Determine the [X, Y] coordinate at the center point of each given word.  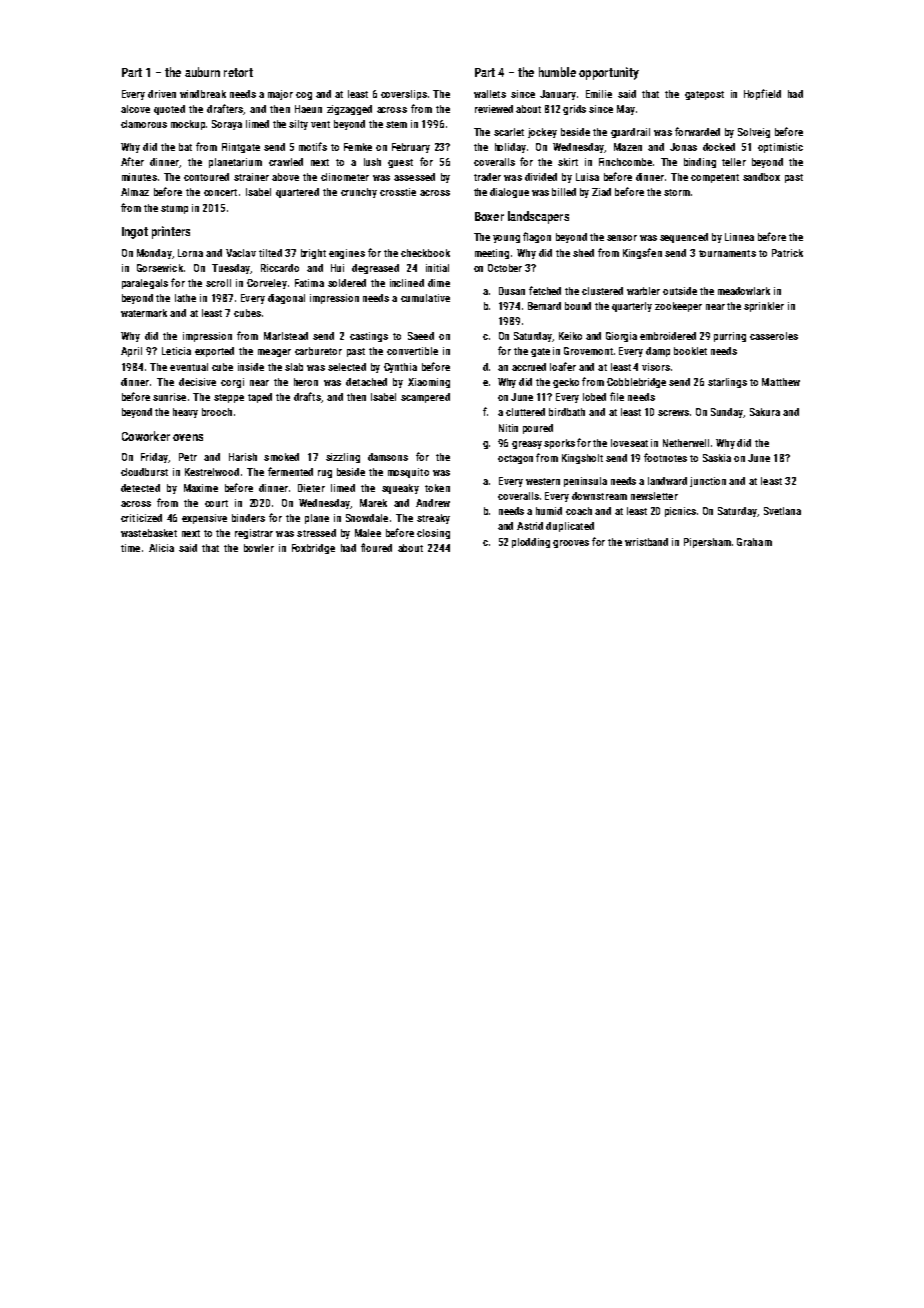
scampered [425, 398]
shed [583, 253]
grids [574, 110]
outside [680, 291]
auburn [202, 72]
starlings [727, 383]
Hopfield [762, 94]
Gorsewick [160, 268]
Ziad [601, 192]
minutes [139, 177]
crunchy [359, 193]
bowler [259, 548]
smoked [281, 457]
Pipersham [707, 543]
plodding [531, 543]
